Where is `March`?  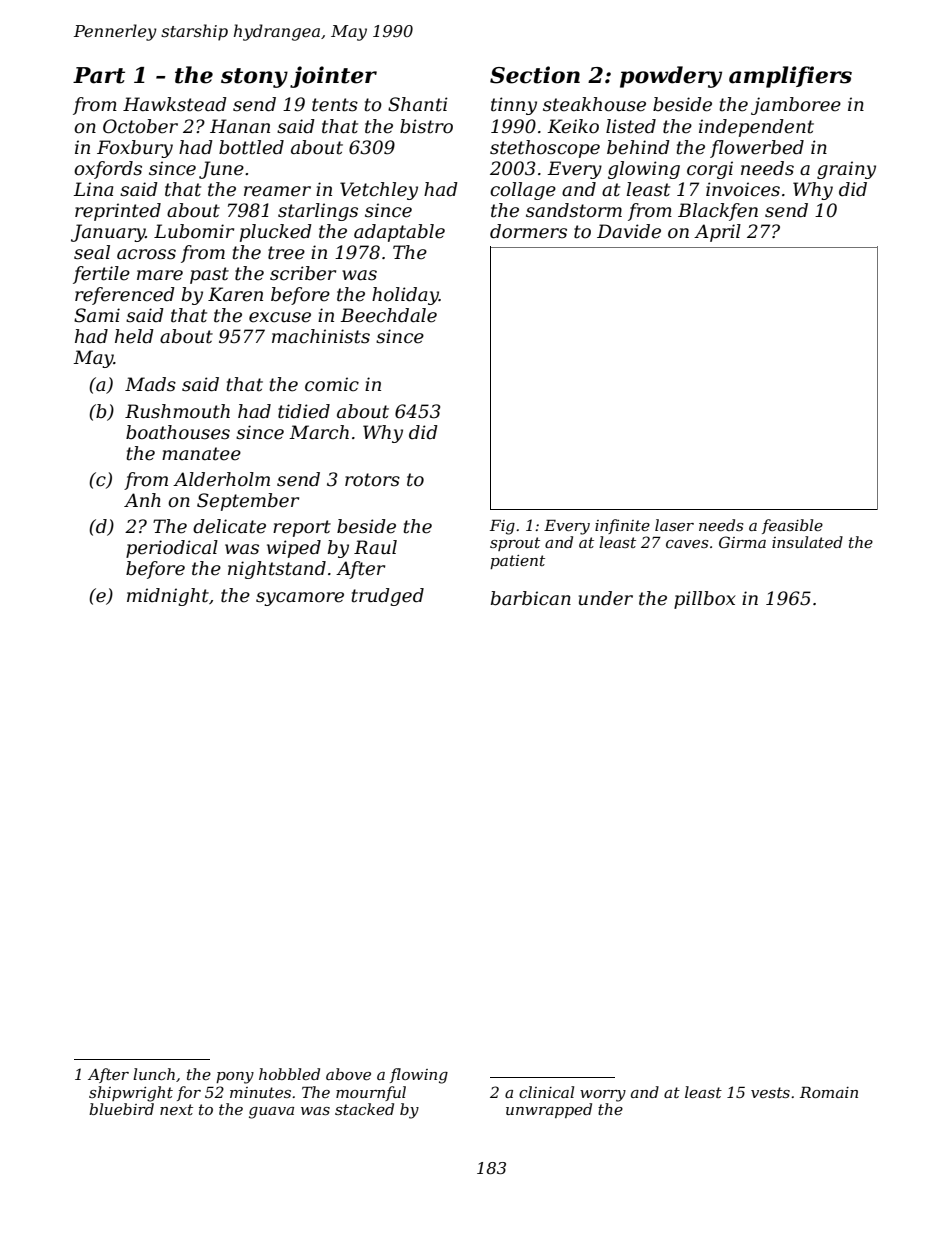 March is located at coordinates (319, 432).
